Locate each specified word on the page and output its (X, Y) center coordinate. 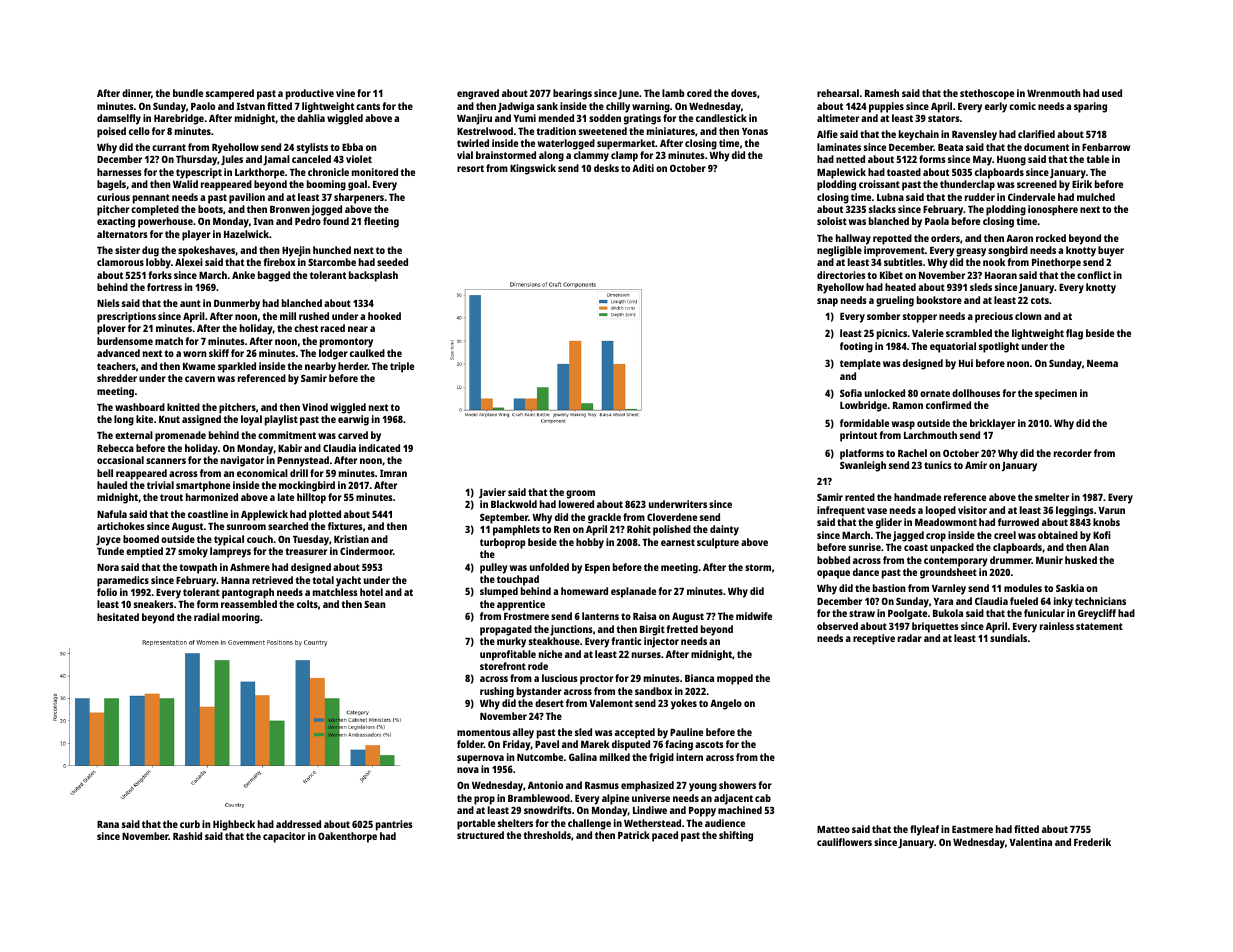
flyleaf (924, 830)
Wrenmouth (1054, 93)
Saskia (1070, 588)
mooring (241, 618)
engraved (478, 94)
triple (402, 367)
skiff (219, 353)
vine (345, 93)
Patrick (634, 835)
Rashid (187, 836)
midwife (754, 616)
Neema (1102, 363)
